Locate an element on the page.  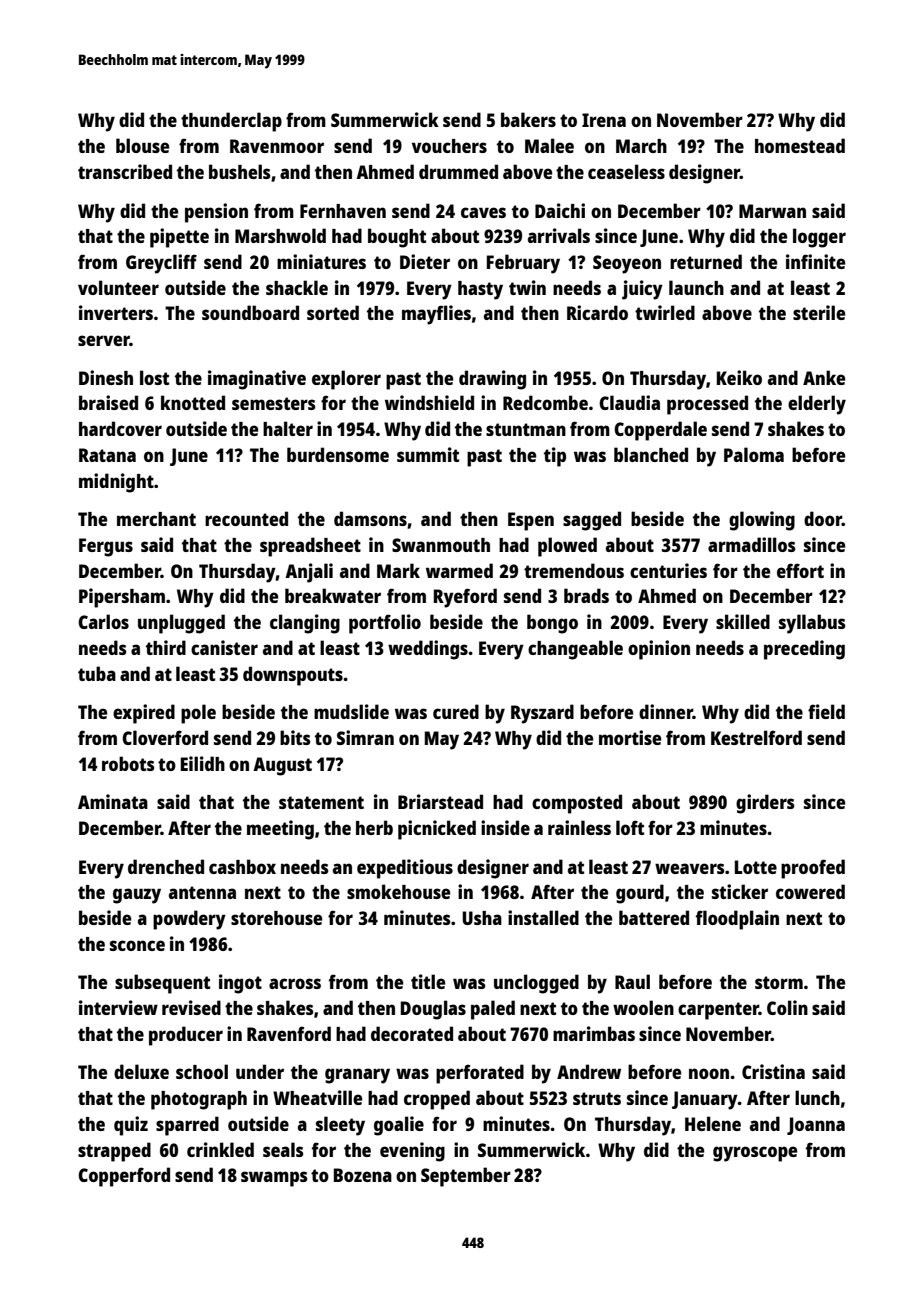
crinkled is located at coordinates (220, 1149).
